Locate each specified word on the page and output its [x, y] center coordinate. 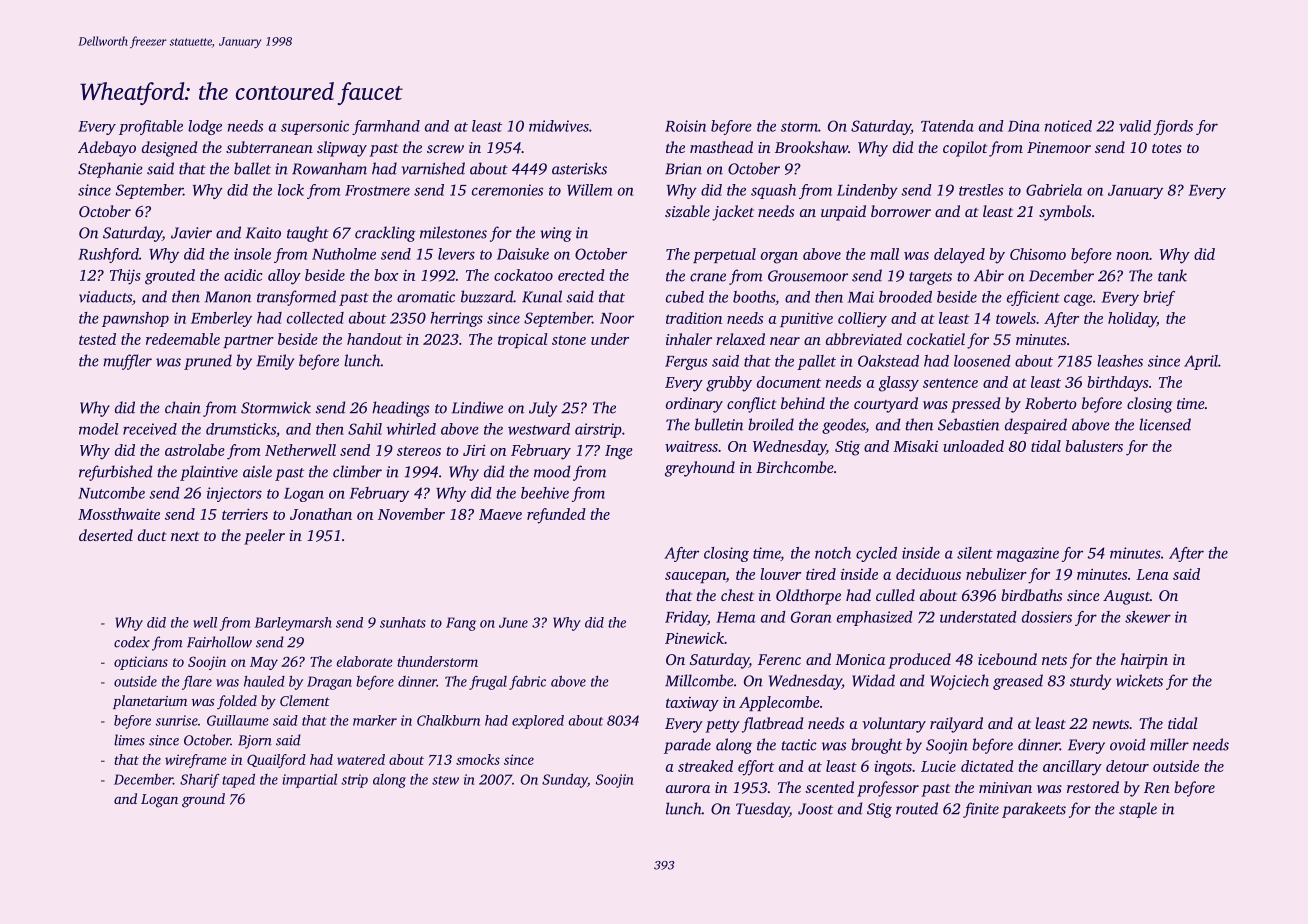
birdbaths [1031, 595]
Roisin [685, 126]
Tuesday [762, 810]
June [513, 622]
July [543, 409]
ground [203, 800]
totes [1167, 148]
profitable [151, 127]
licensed [1165, 424]
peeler [264, 537]
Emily [275, 362]
